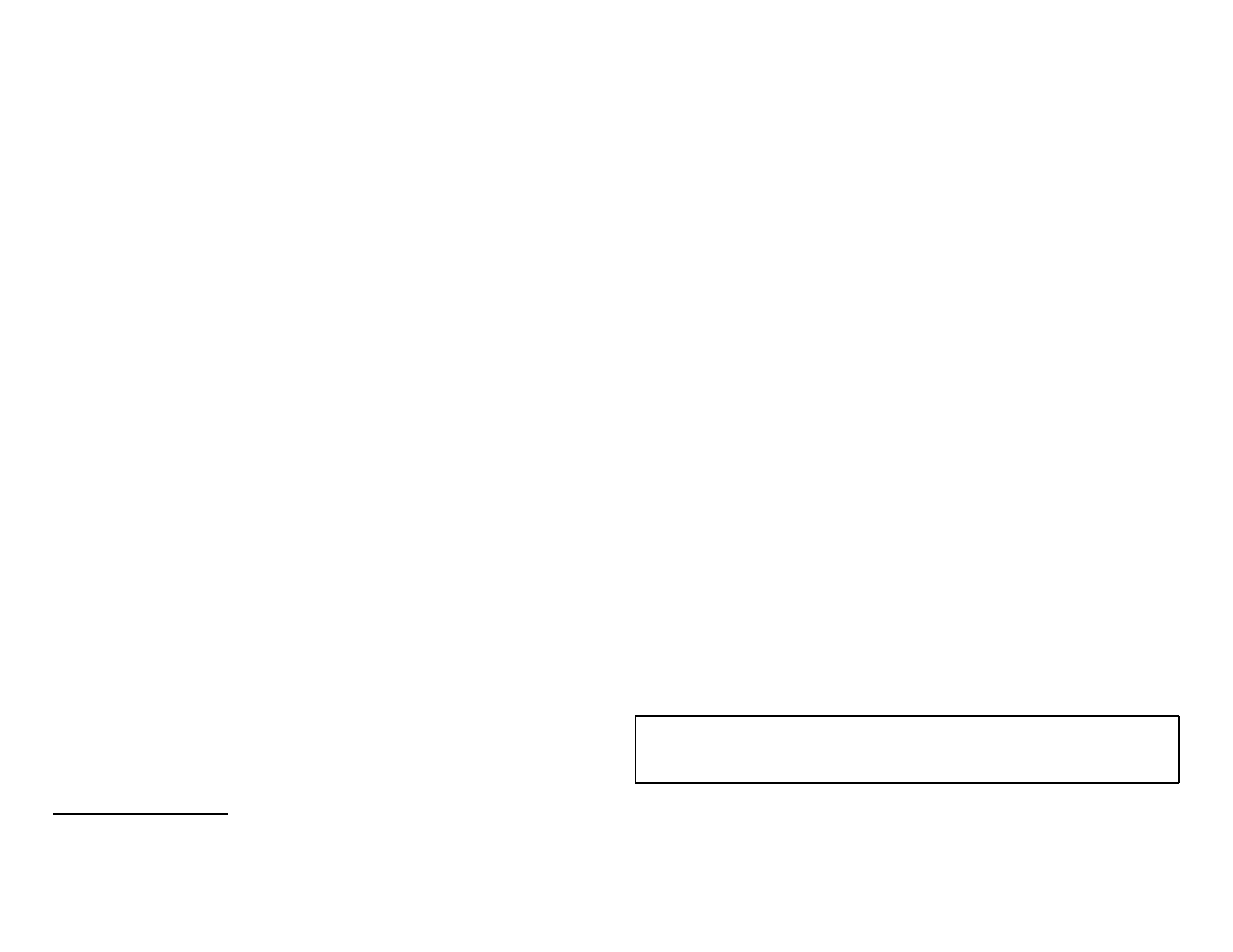  What do you see at coordinates (483, 322) in the screenshot?
I see `regulators` at bounding box center [483, 322].
